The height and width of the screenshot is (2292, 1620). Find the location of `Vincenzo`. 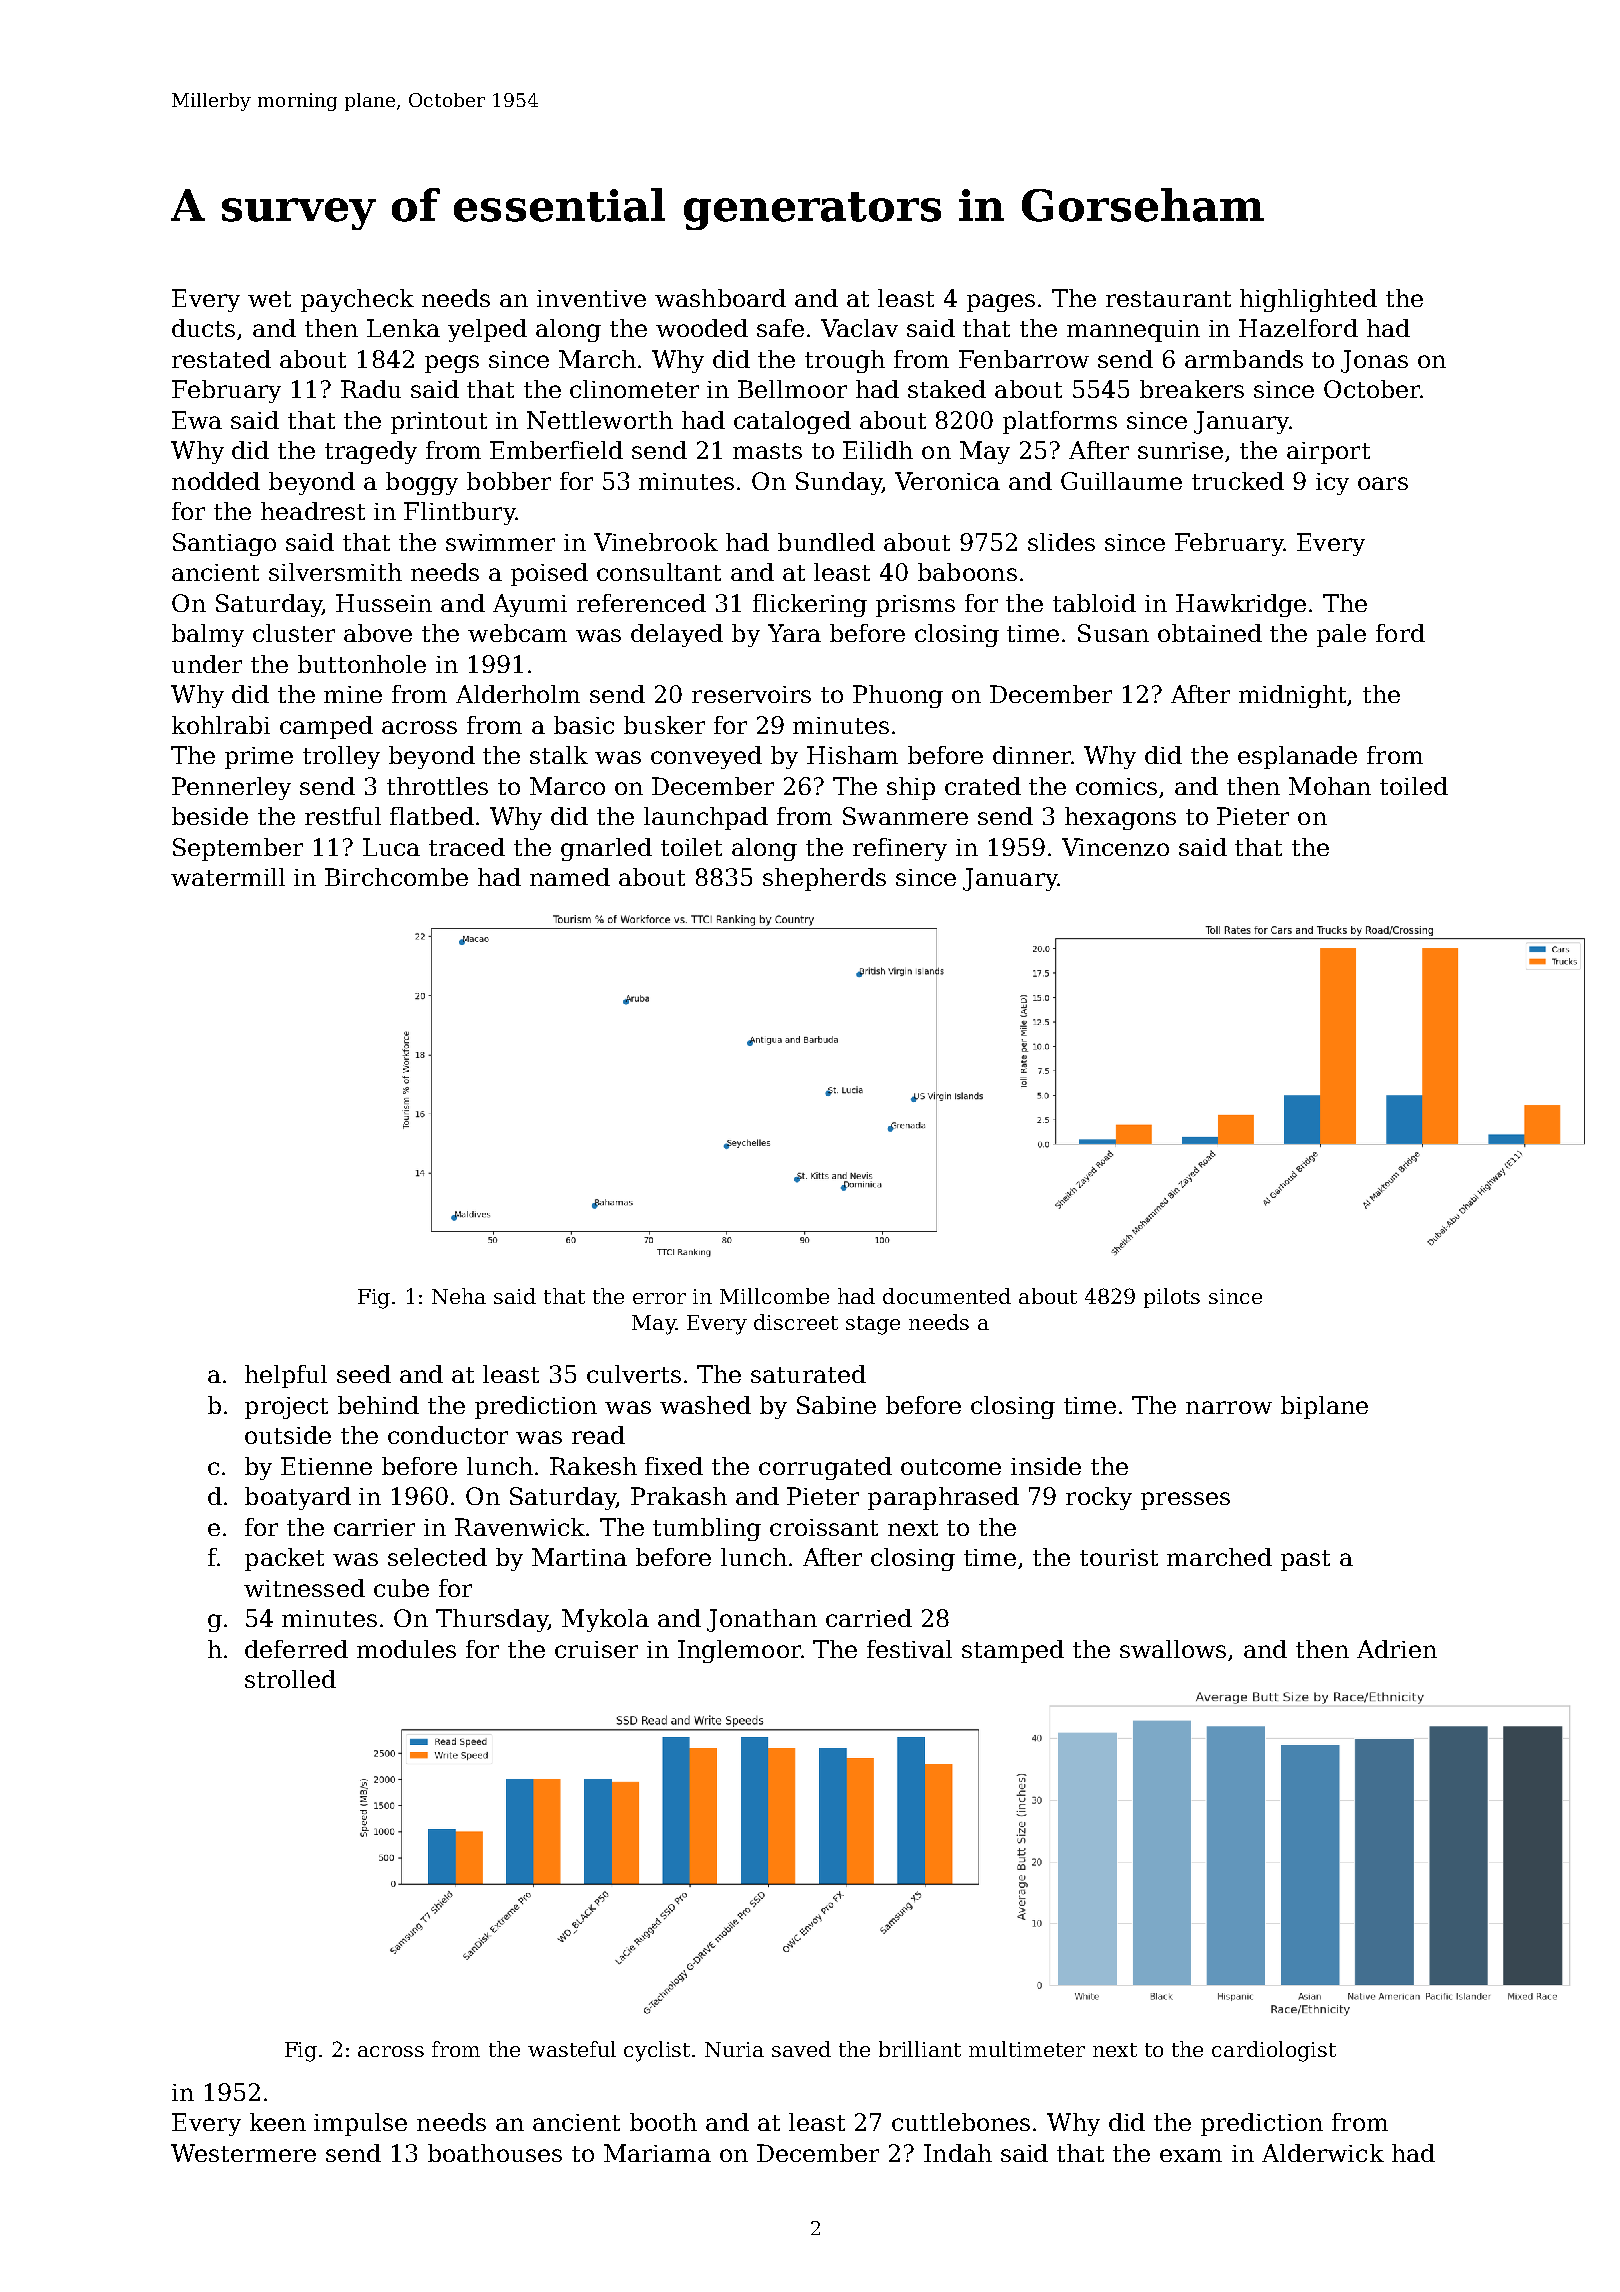

Vincenzo is located at coordinates (1115, 847).
